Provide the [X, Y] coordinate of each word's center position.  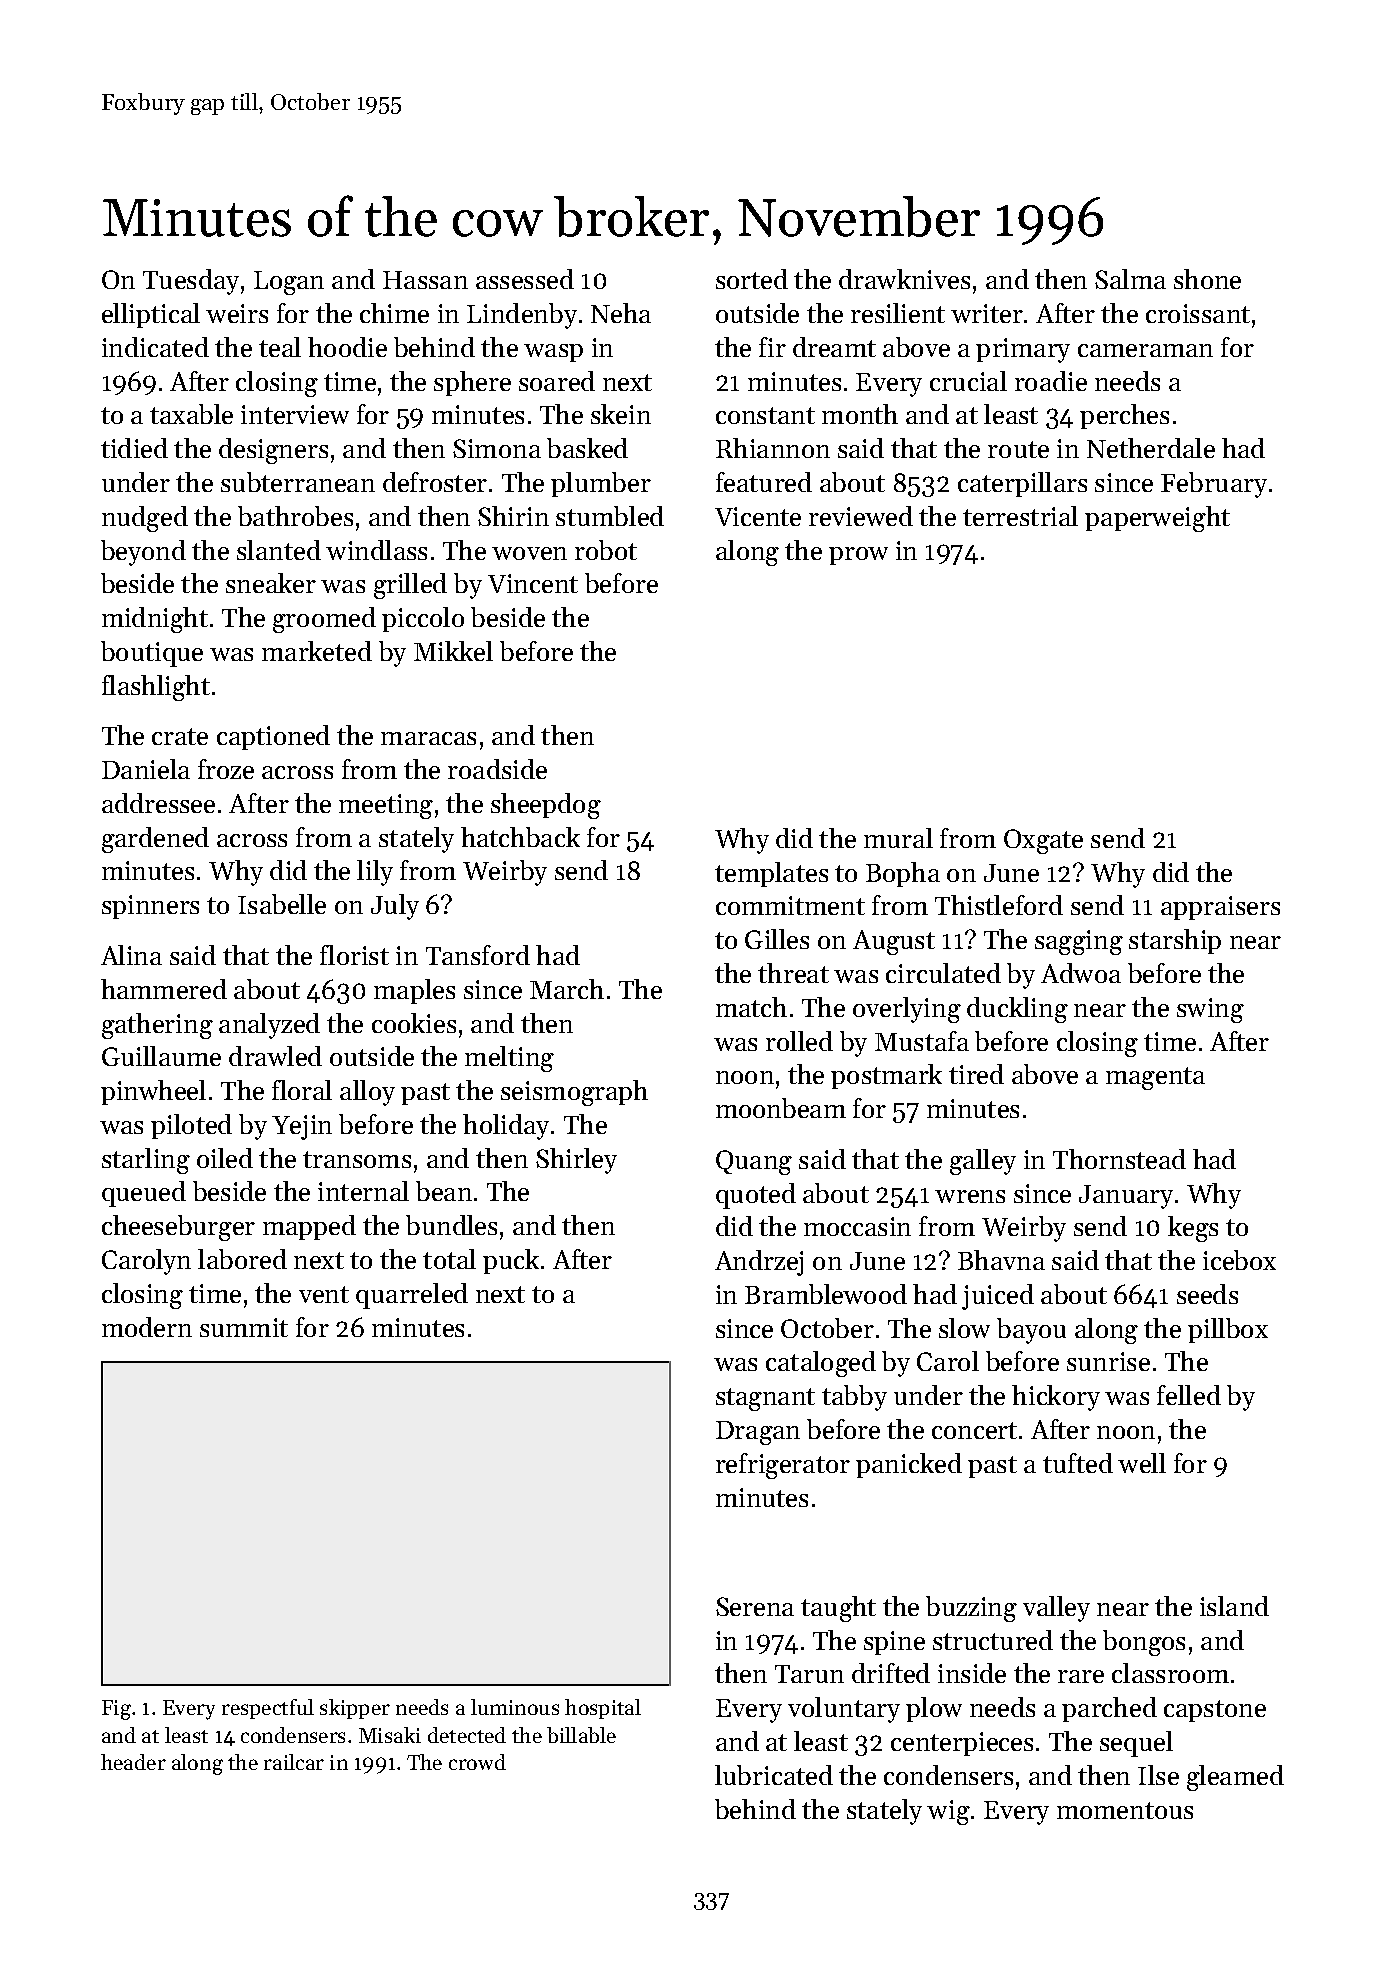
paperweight [1157, 519]
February [1214, 485]
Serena [755, 1606]
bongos [1144, 1643]
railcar [294, 1762]
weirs [237, 313]
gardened [155, 840]
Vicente [758, 516]
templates [771, 874]
